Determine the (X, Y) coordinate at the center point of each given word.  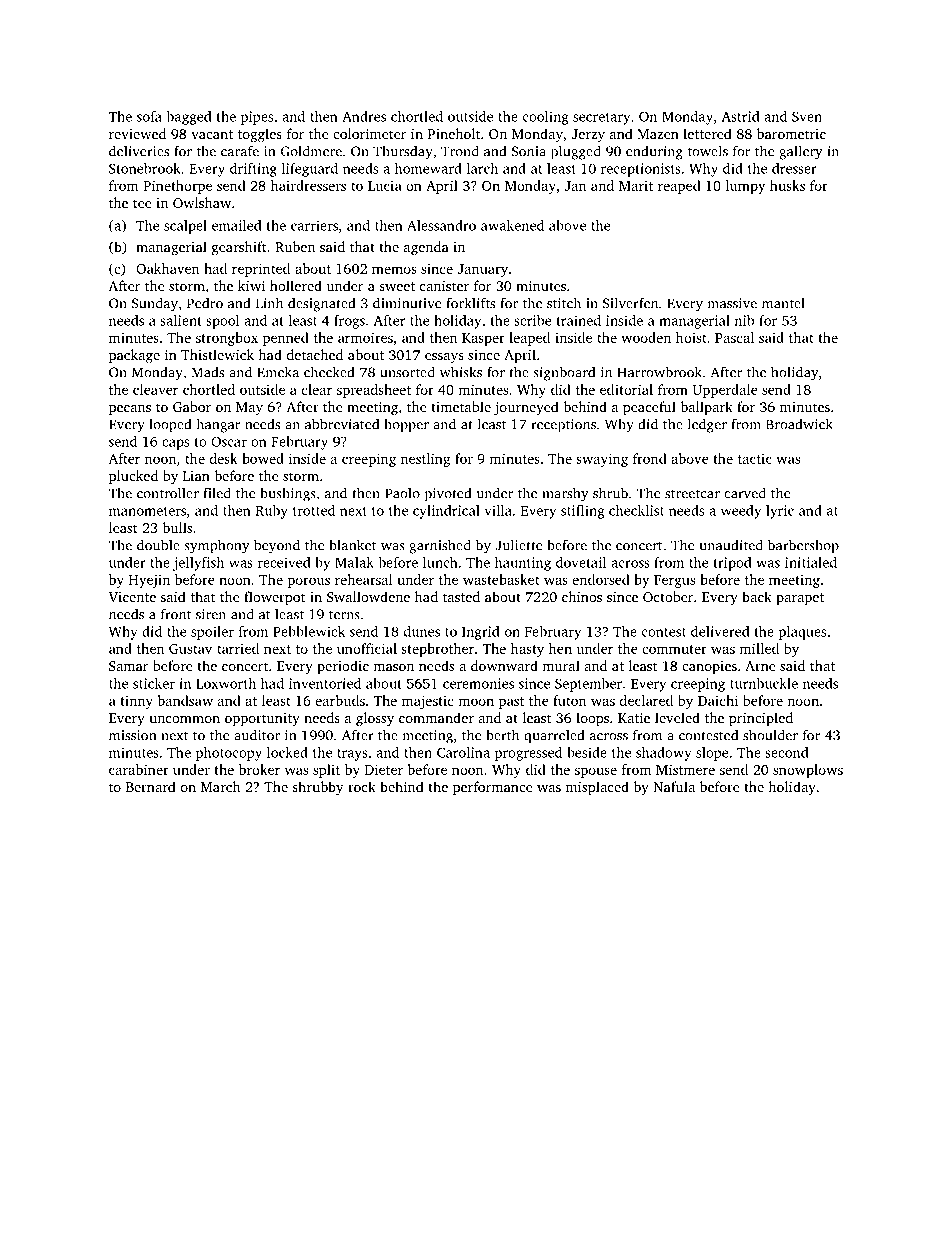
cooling (546, 118)
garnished (440, 546)
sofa (149, 116)
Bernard (151, 786)
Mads (208, 372)
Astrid (741, 116)
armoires (365, 337)
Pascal (734, 337)
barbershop (803, 546)
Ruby (271, 512)
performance (493, 788)
